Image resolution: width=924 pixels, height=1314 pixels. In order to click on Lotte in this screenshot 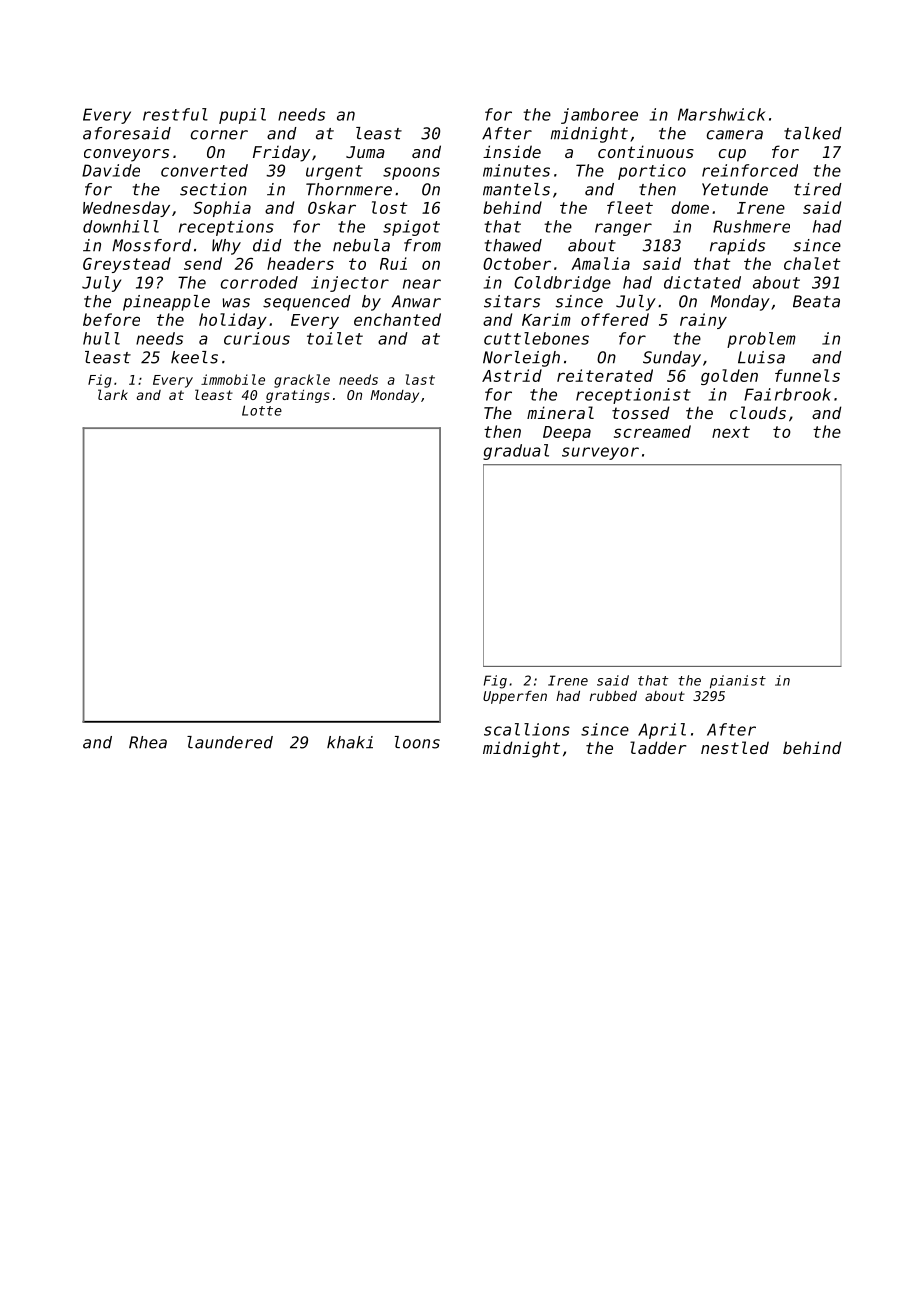, I will do `click(262, 410)`.
